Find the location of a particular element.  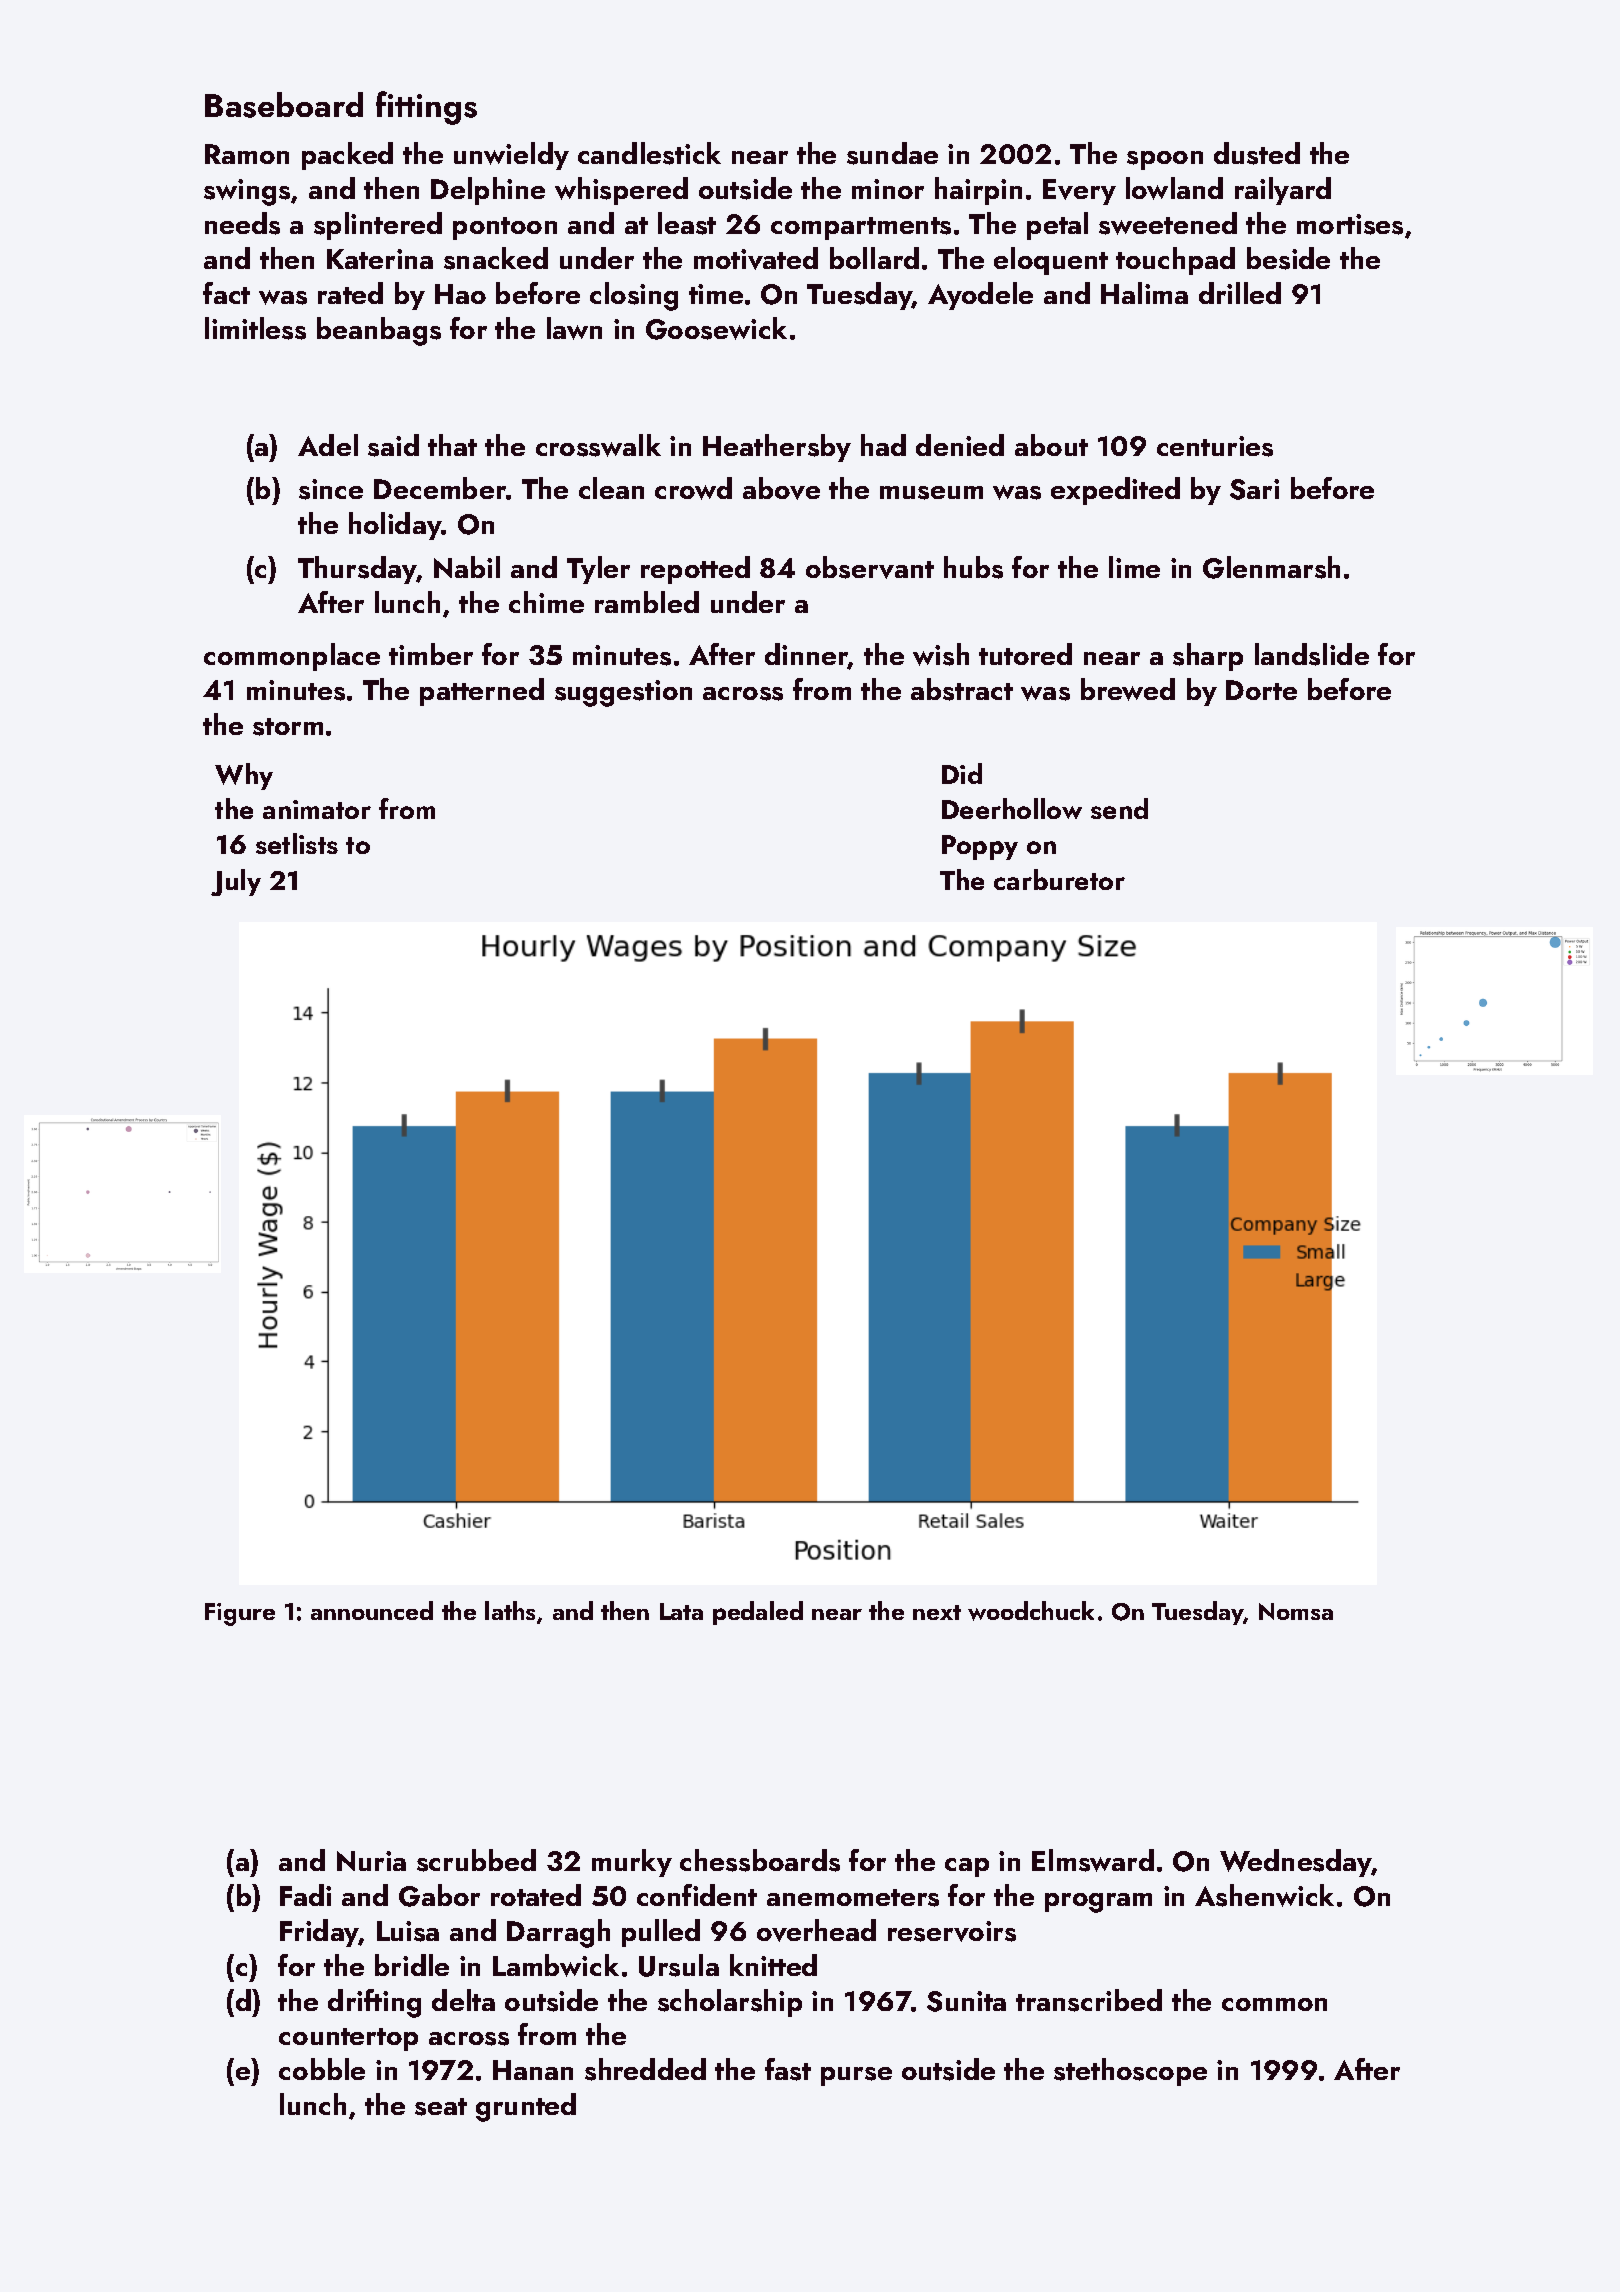

setlists is located at coordinates (297, 843).
